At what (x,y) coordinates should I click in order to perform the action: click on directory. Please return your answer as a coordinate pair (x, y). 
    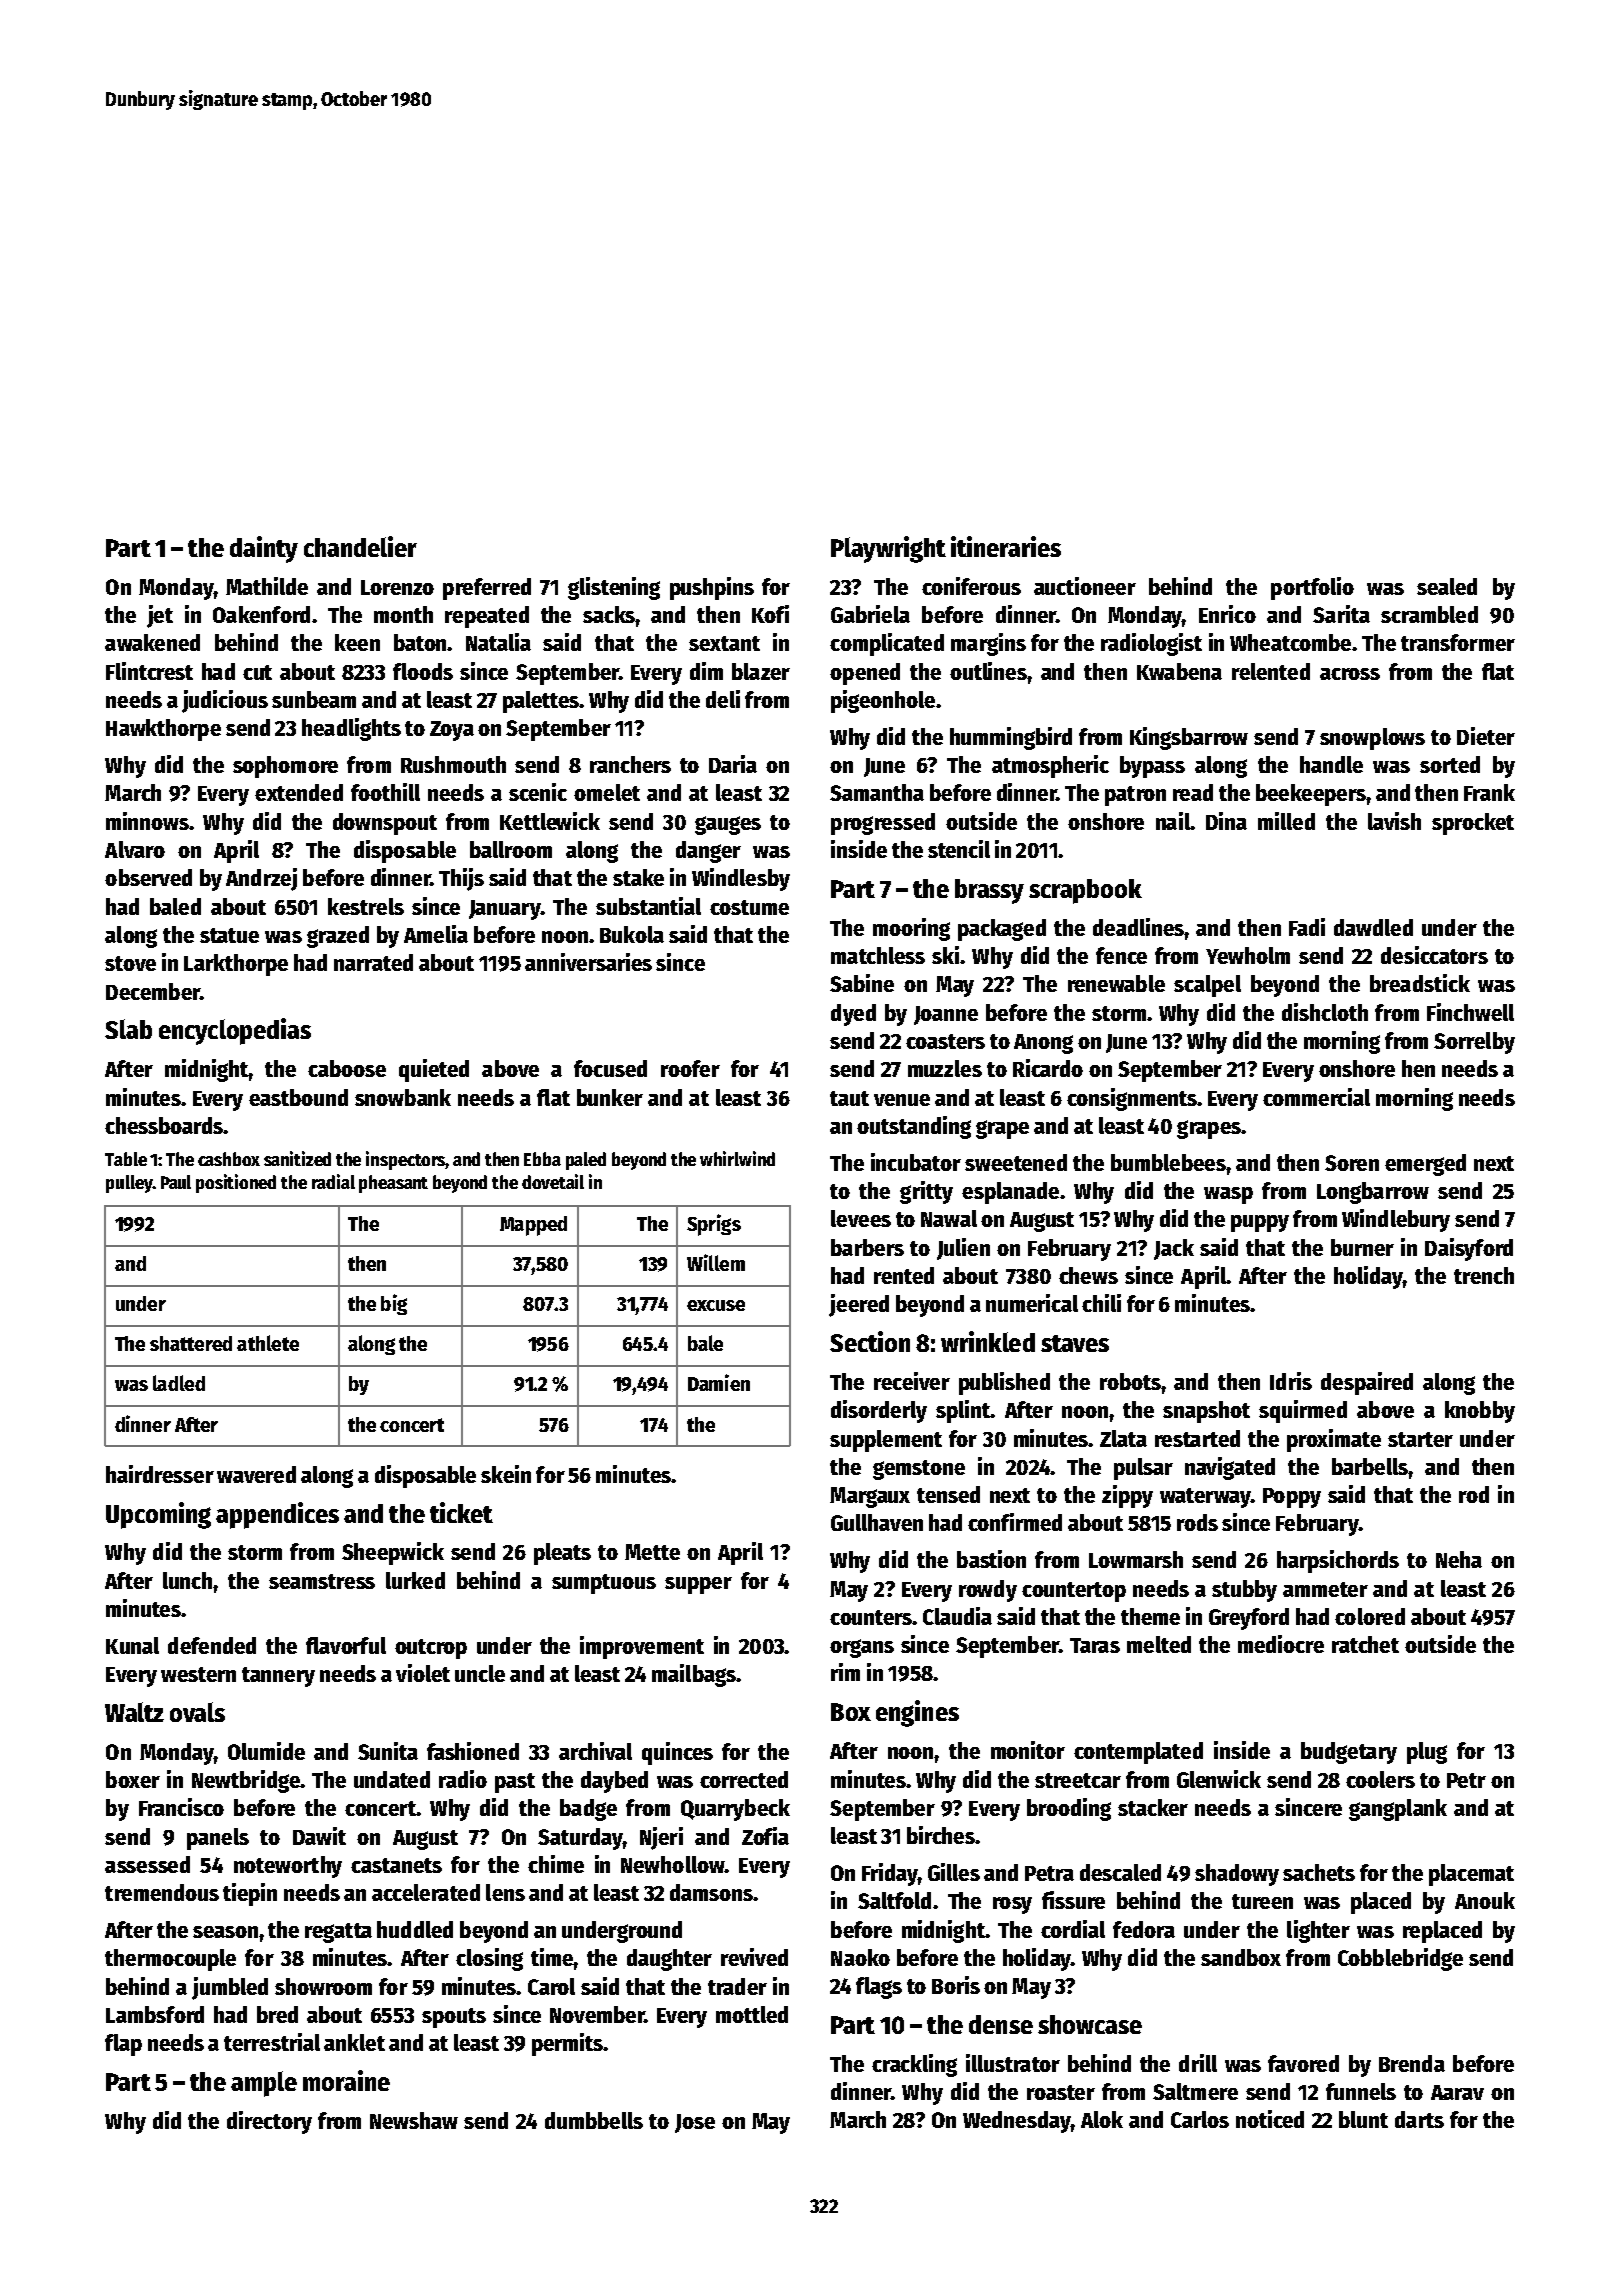
    Looking at the image, I should click on (269, 2122).
